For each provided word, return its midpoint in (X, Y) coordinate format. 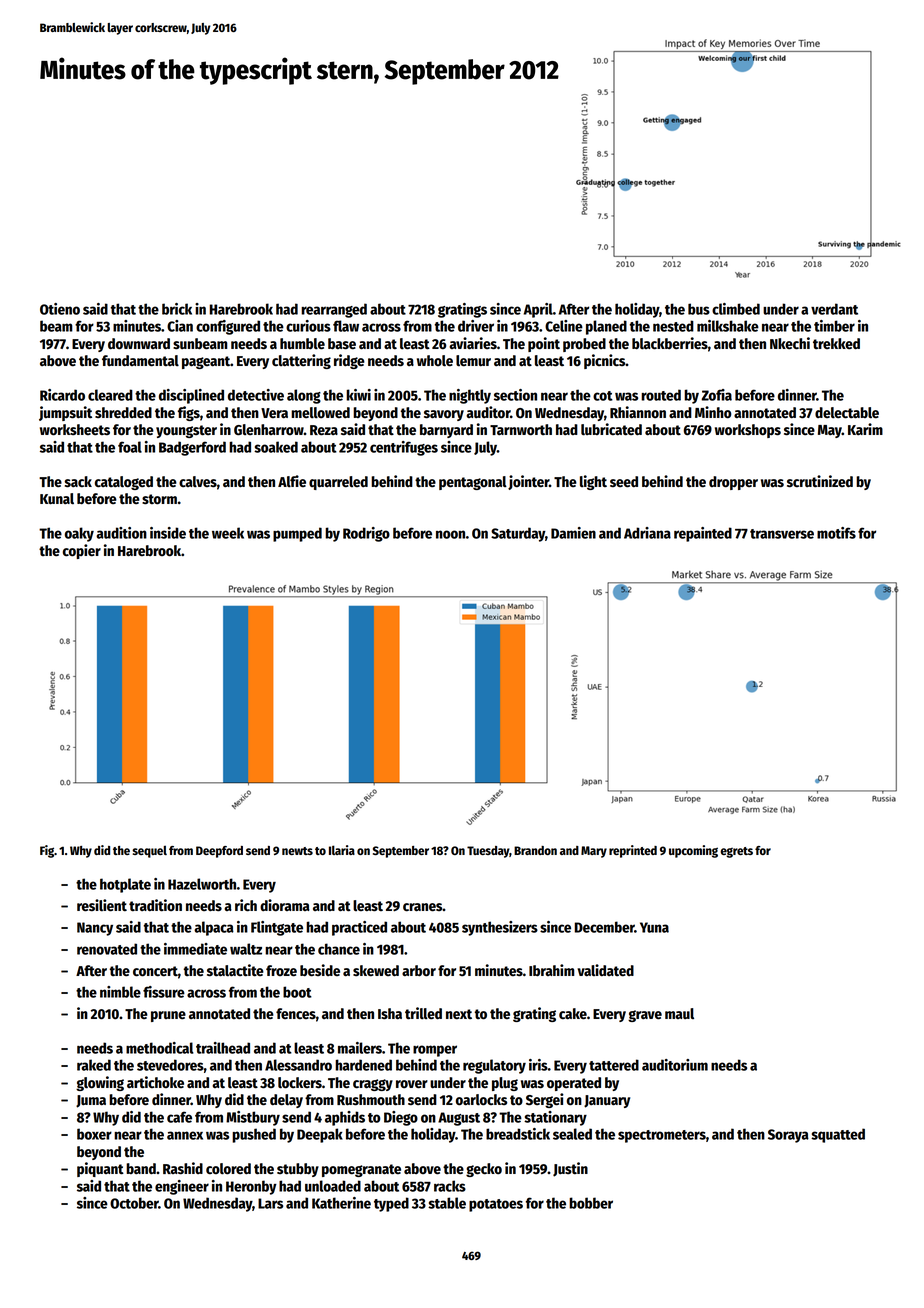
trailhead (223, 1048)
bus (699, 309)
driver (476, 326)
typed (391, 1204)
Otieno (60, 309)
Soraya (788, 1136)
